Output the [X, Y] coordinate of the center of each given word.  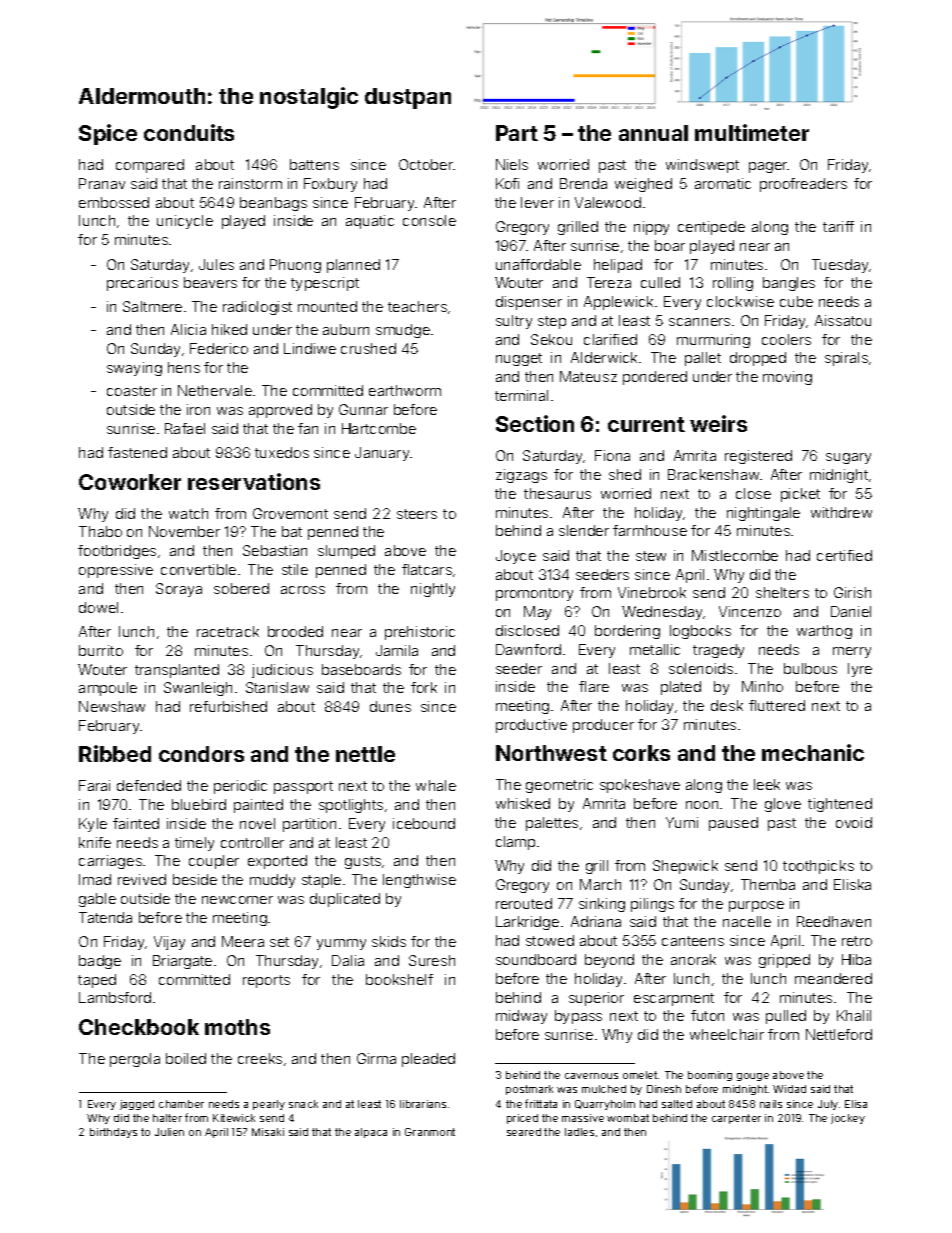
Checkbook [139, 1027]
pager [768, 167]
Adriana [596, 921]
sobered [241, 588]
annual [653, 133]
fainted [136, 823]
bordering [627, 632]
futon [707, 1015]
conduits [189, 132]
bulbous [810, 668]
